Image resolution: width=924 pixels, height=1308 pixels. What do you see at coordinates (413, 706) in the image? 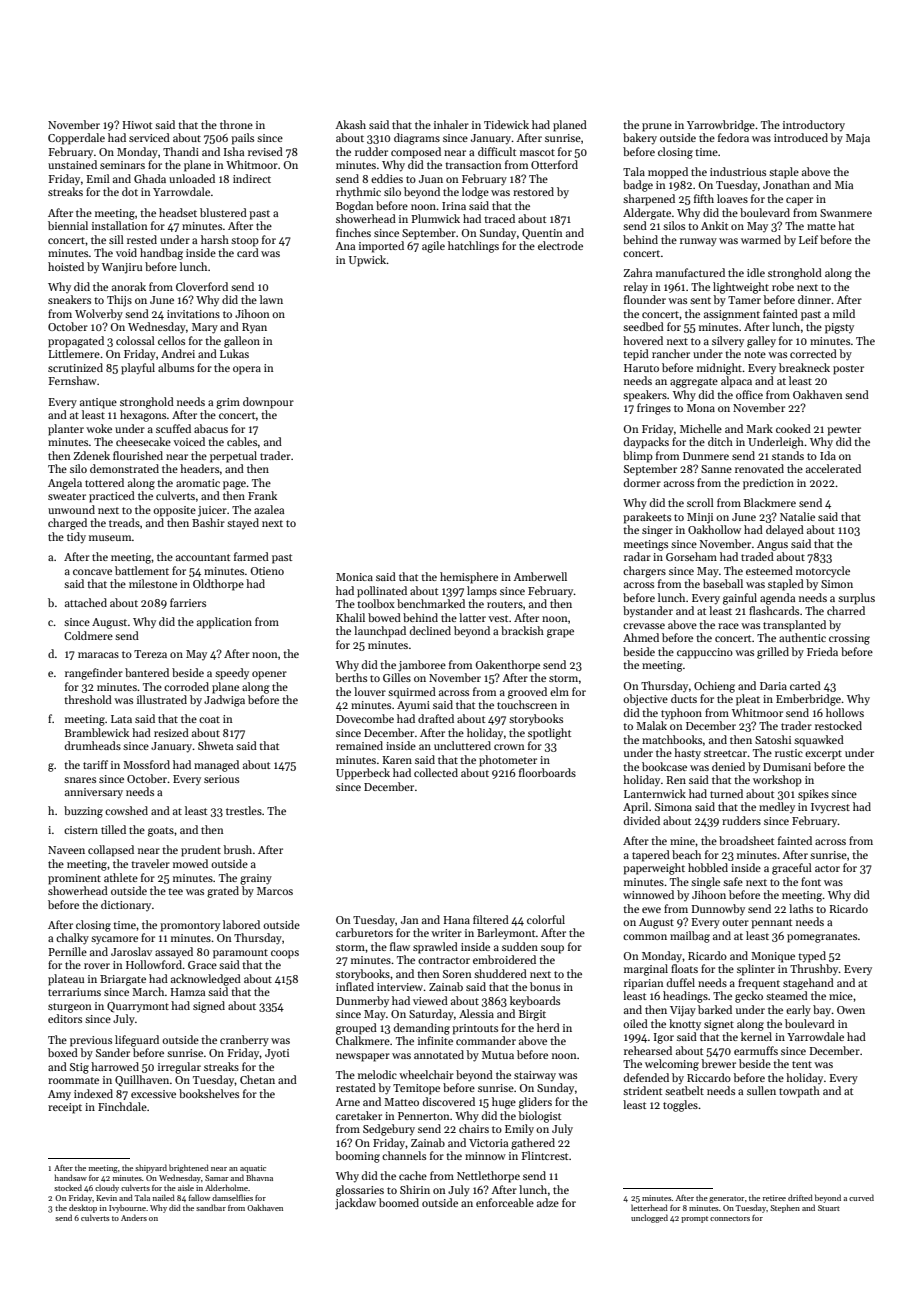
I see `Ayumi` at bounding box center [413, 706].
